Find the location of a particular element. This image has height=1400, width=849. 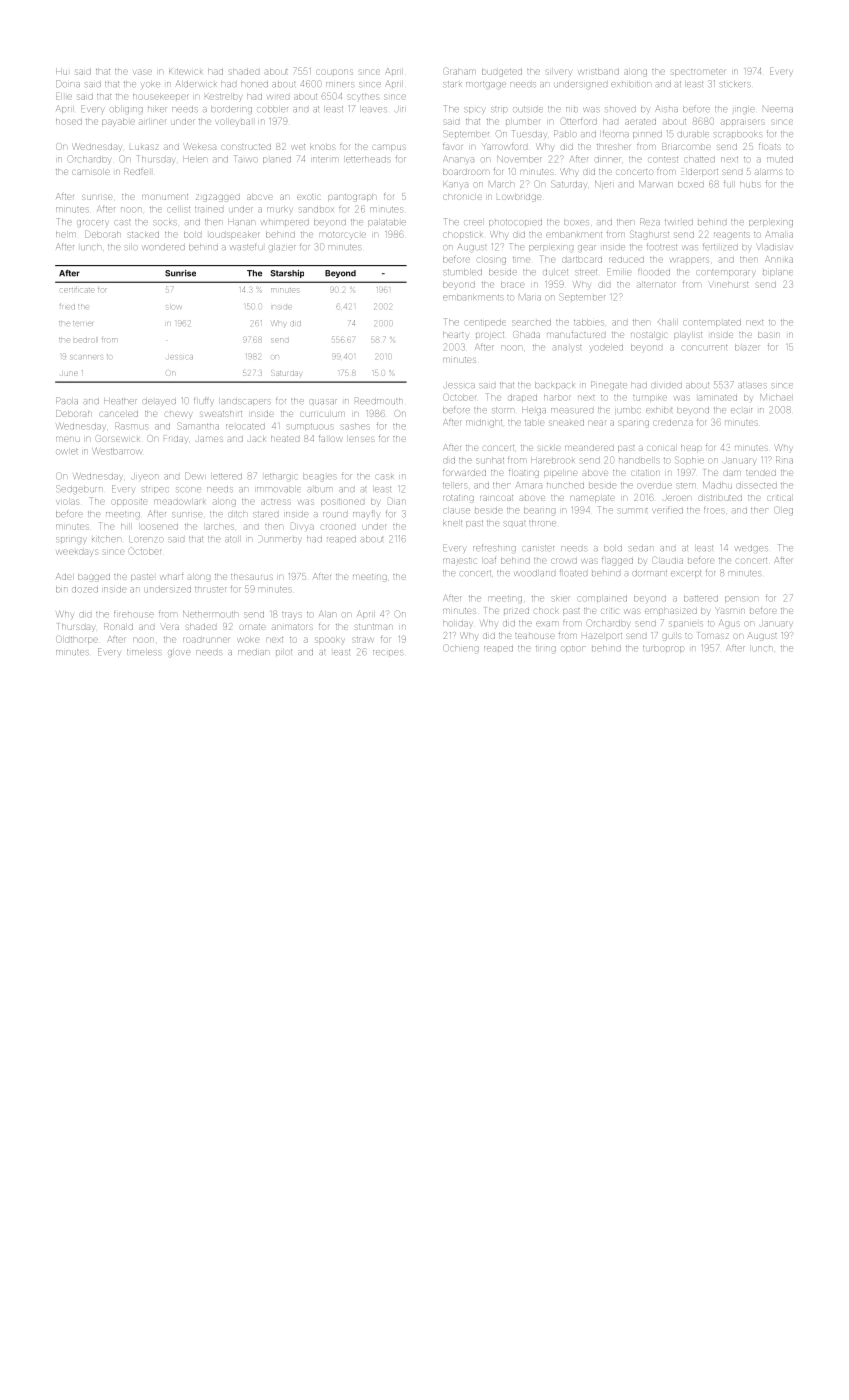

alternator is located at coordinates (656, 285).
